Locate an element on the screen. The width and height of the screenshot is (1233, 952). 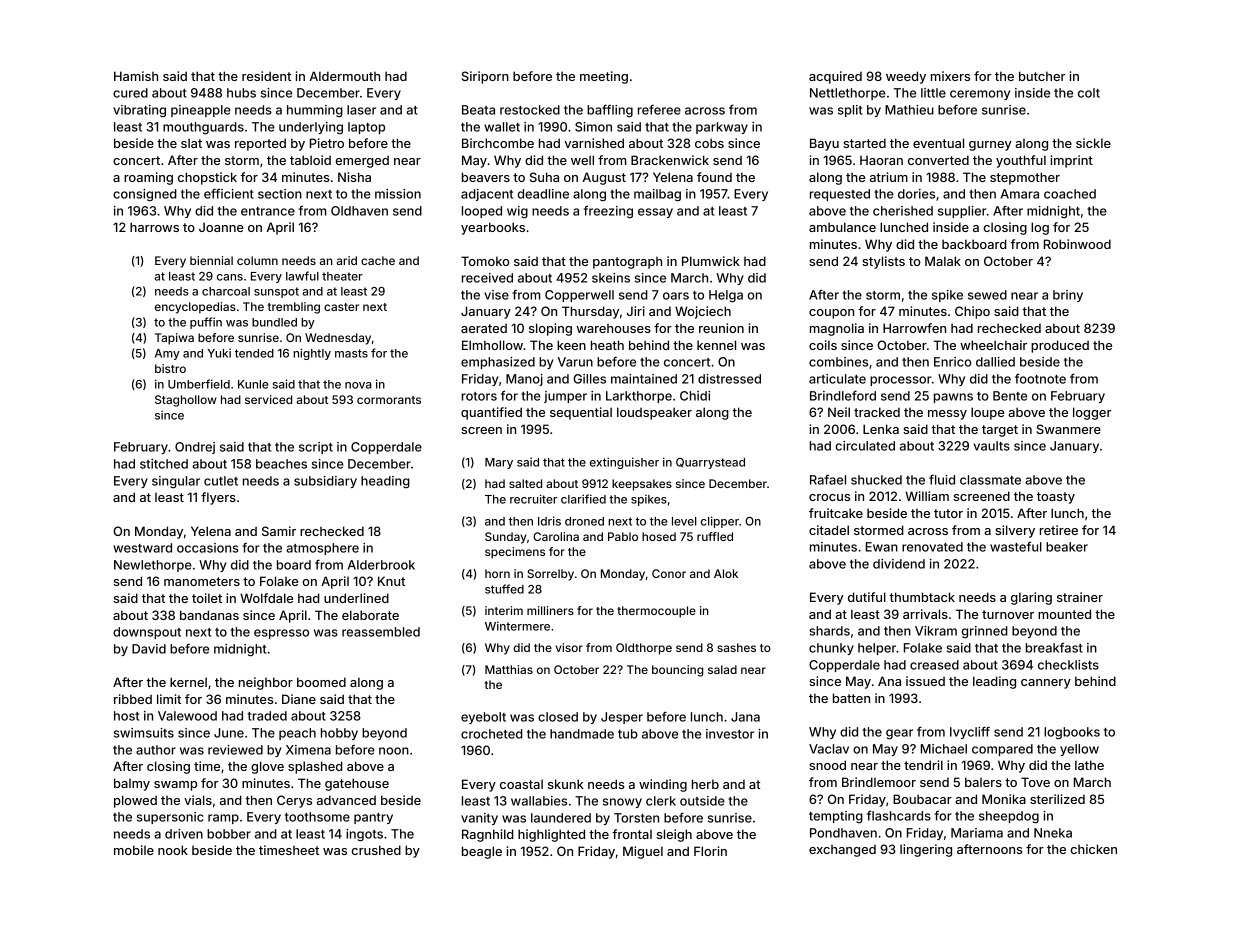
resident is located at coordinates (266, 76).
